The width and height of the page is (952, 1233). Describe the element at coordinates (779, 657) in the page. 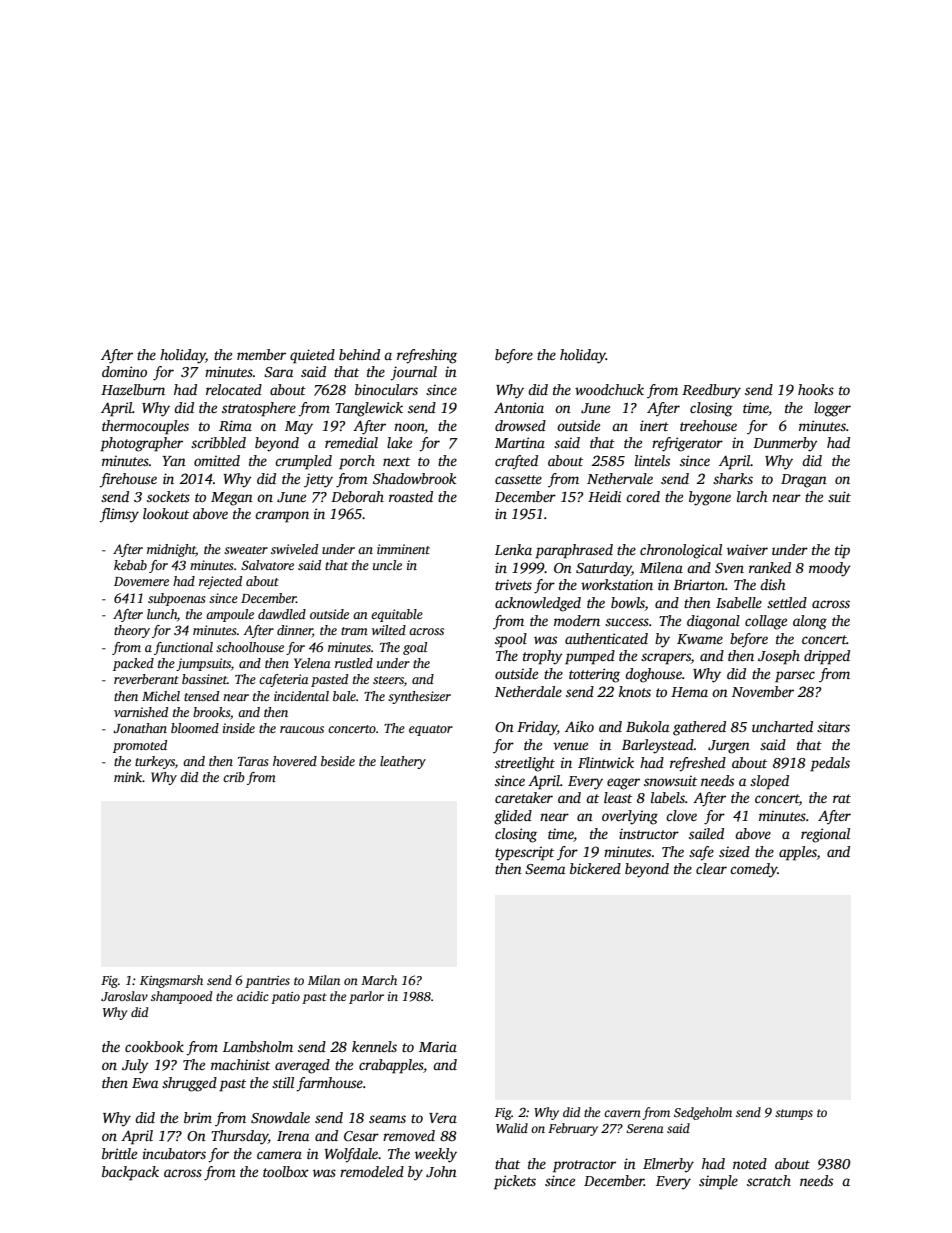

I see `Joseph` at that location.
